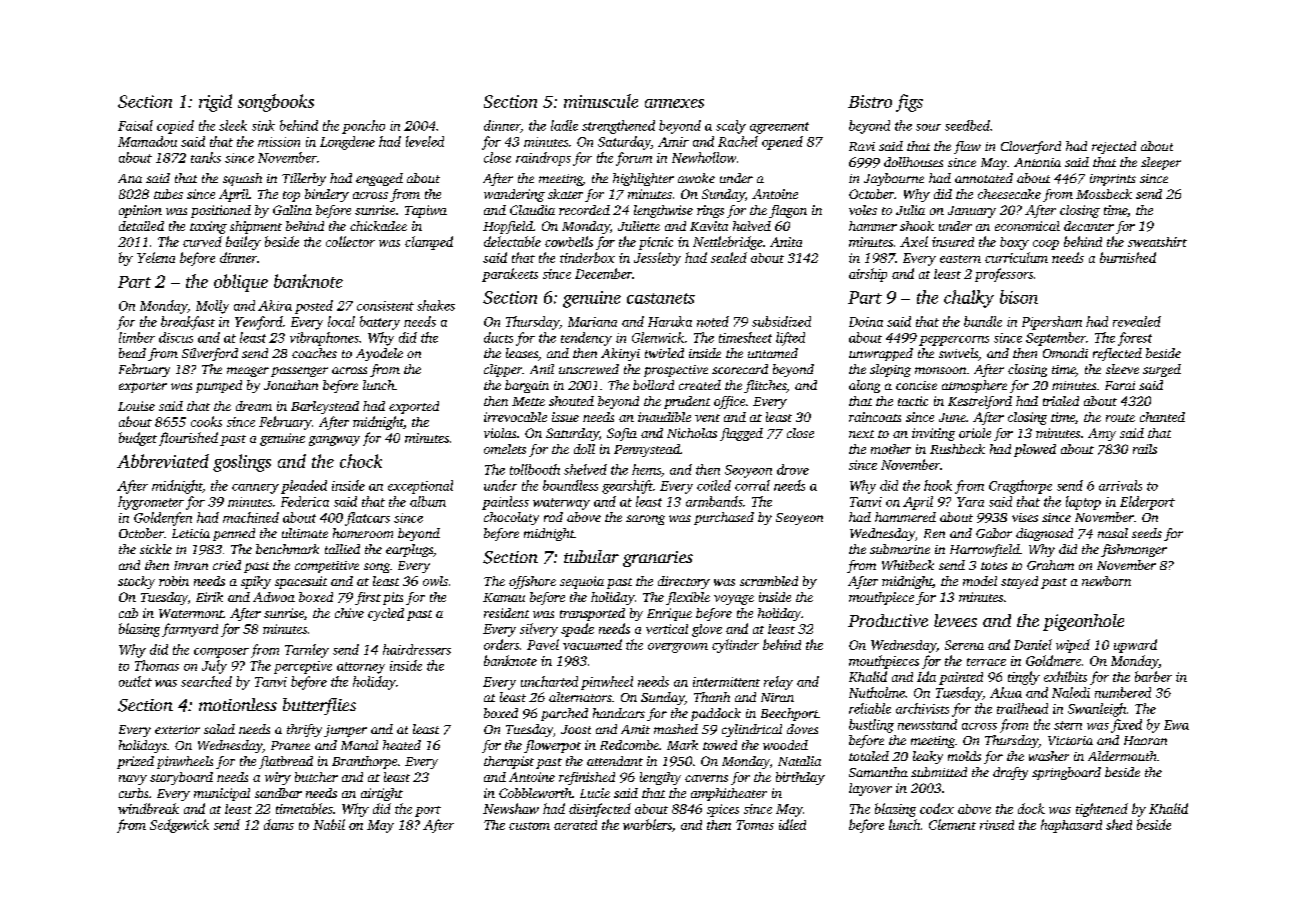 The width and height of the screenshot is (1308, 924). Describe the element at coordinates (137, 337) in the screenshot. I see `limber` at that location.
